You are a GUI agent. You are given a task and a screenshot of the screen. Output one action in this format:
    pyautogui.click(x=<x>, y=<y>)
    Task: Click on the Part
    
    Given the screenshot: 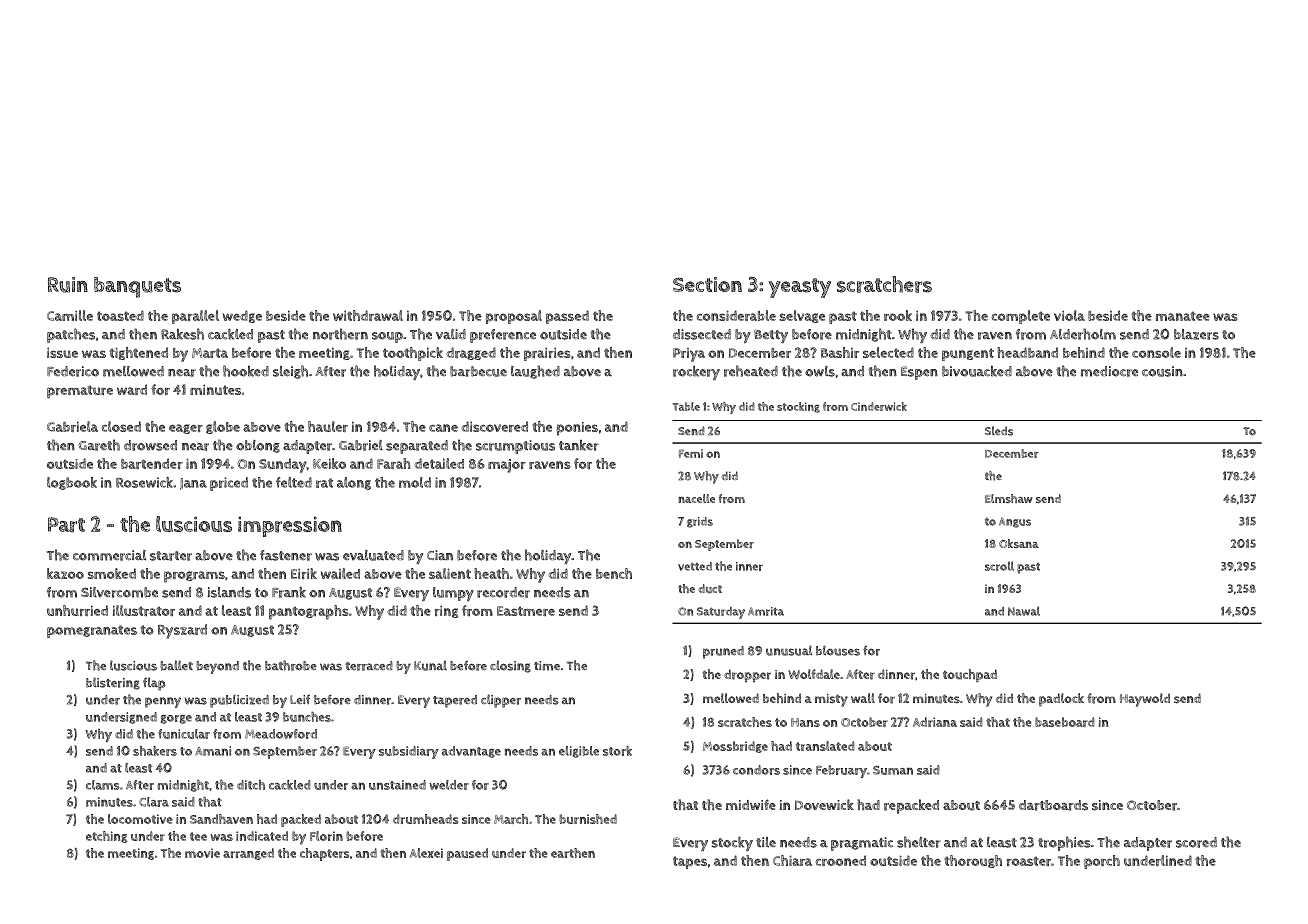 What is the action you would take?
    pyautogui.click(x=66, y=525)
